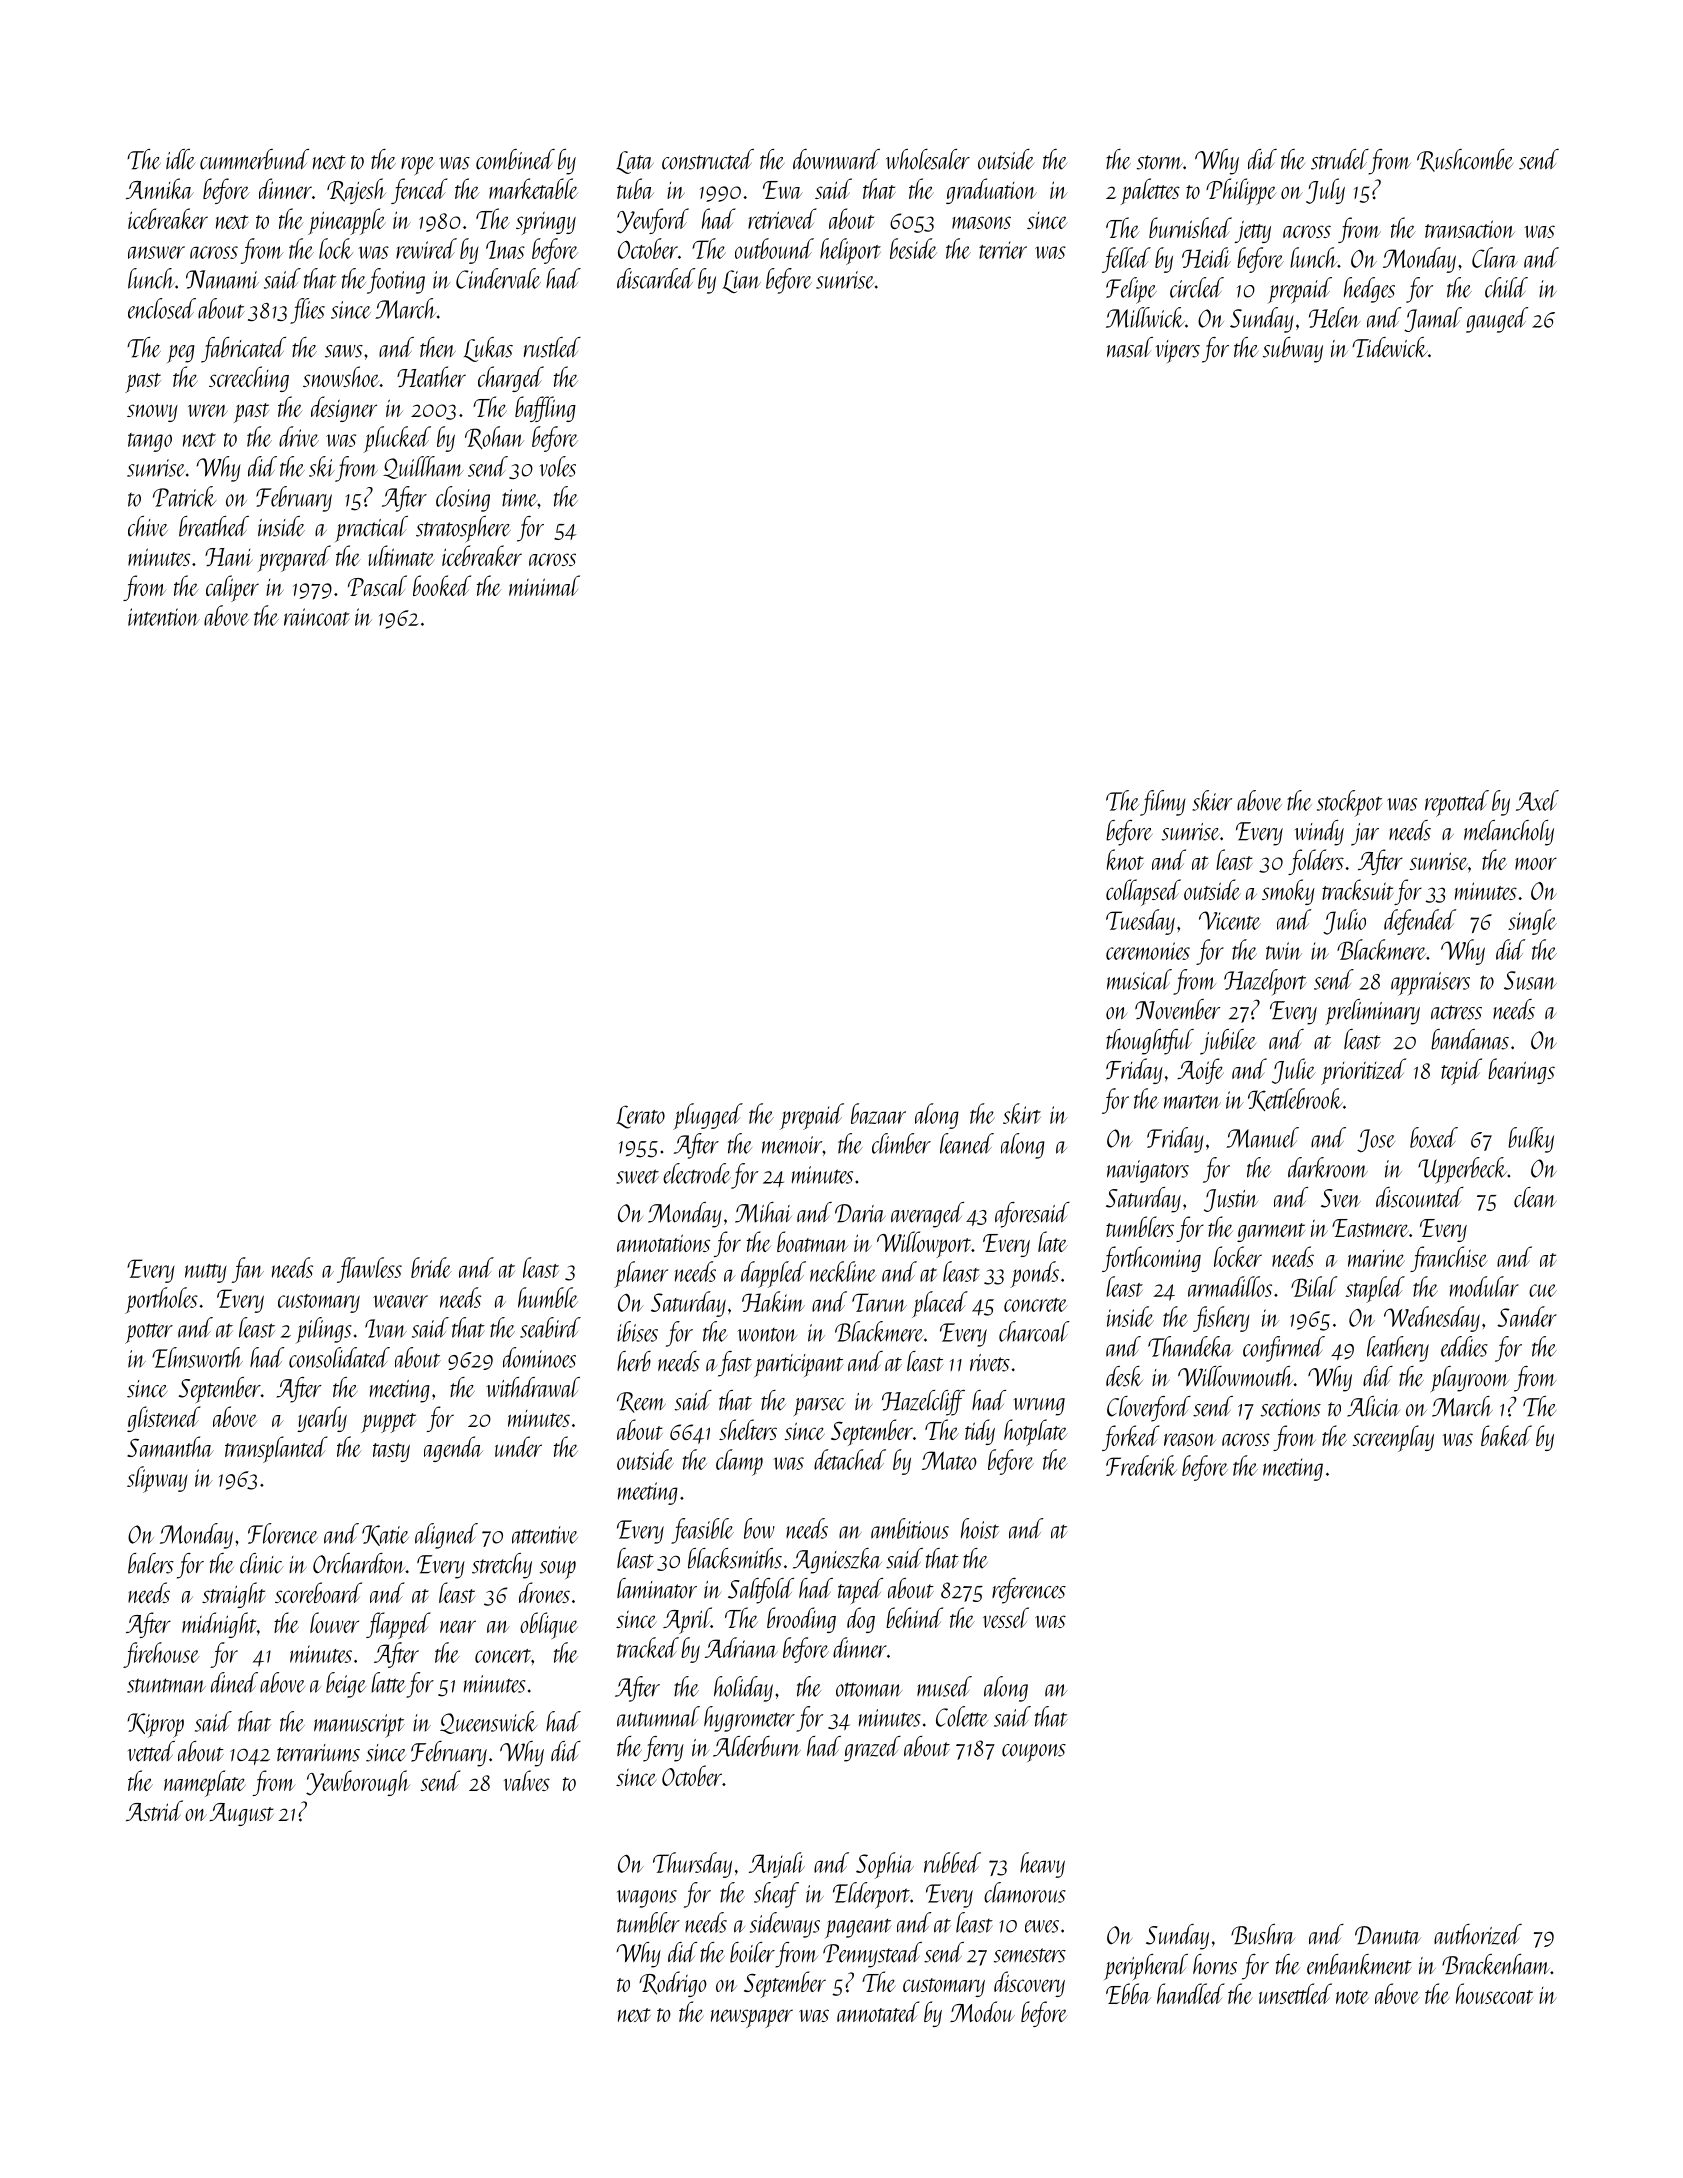 This screenshot has width=1683, height=2178. Describe the element at coordinates (673, 1984) in the screenshot. I see `Rodrigo` at that location.
